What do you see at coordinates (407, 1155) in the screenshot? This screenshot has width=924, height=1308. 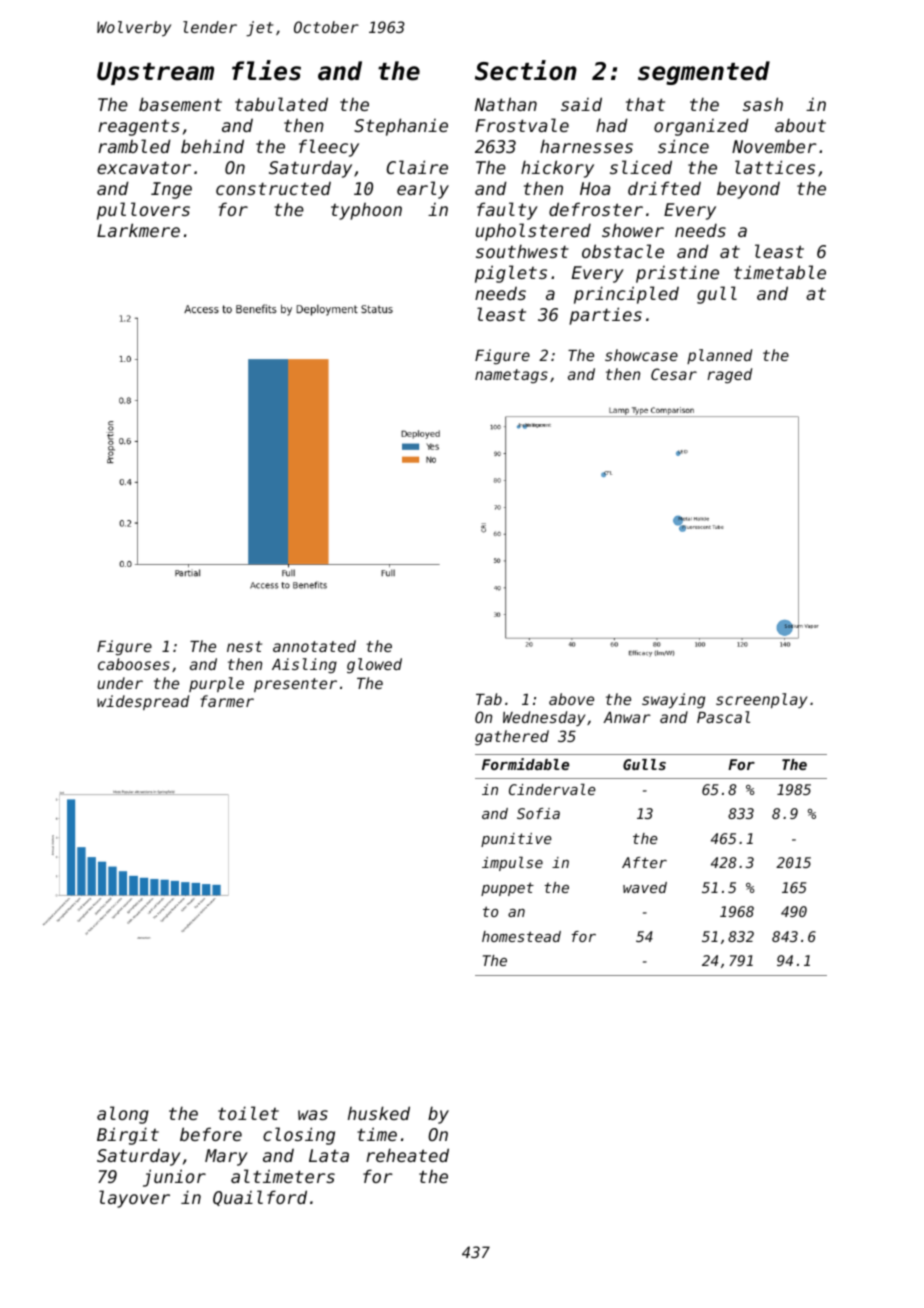 I see `reheated` at bounding box center [407, 1155].
